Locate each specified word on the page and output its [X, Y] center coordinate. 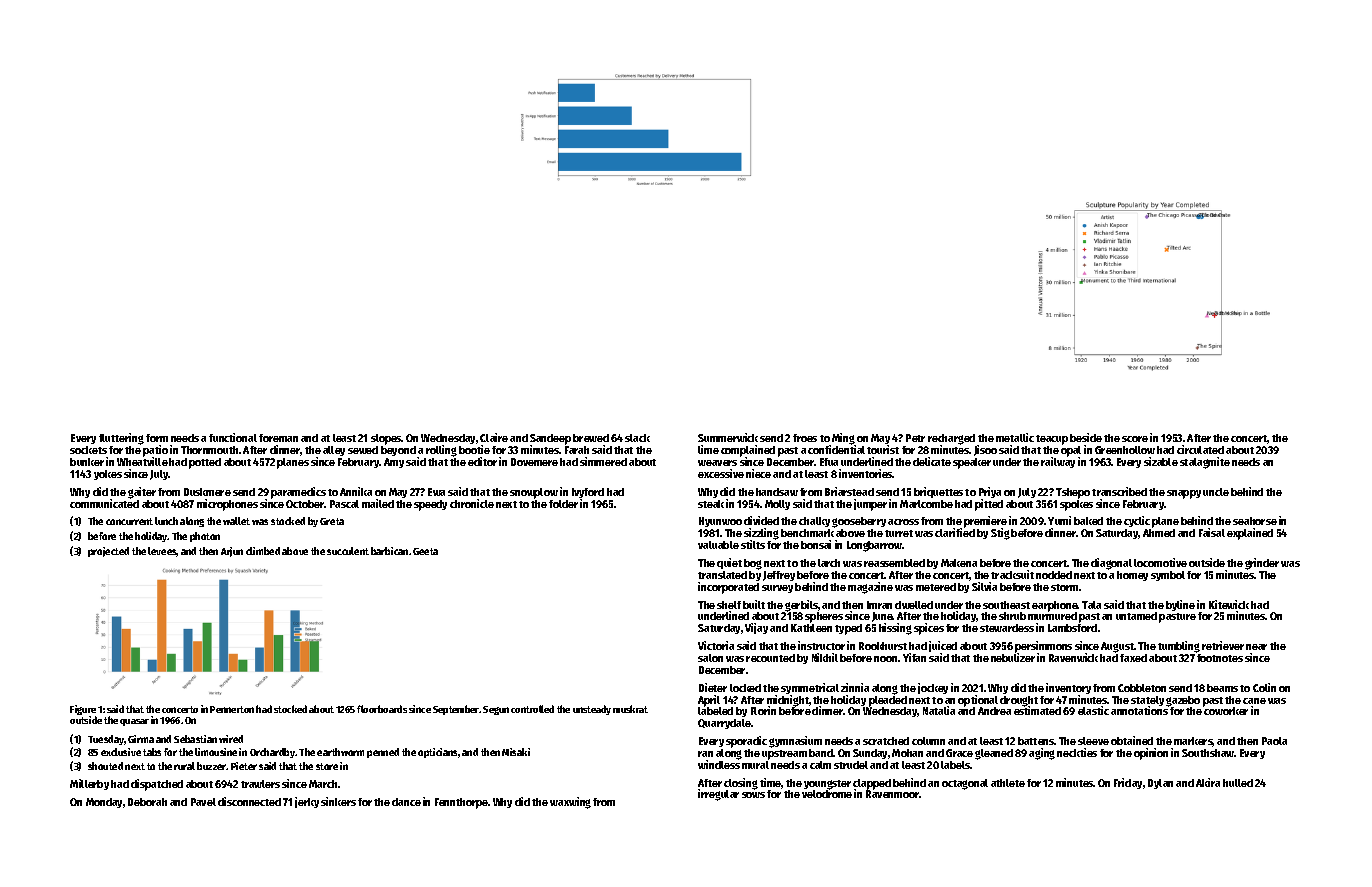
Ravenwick [1073, 657]
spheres [824, 617]
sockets [88, 450]
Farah [577, 450]
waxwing [570, 803]
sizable [1161, 461]
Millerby [89, 784]
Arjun [232, 552]
